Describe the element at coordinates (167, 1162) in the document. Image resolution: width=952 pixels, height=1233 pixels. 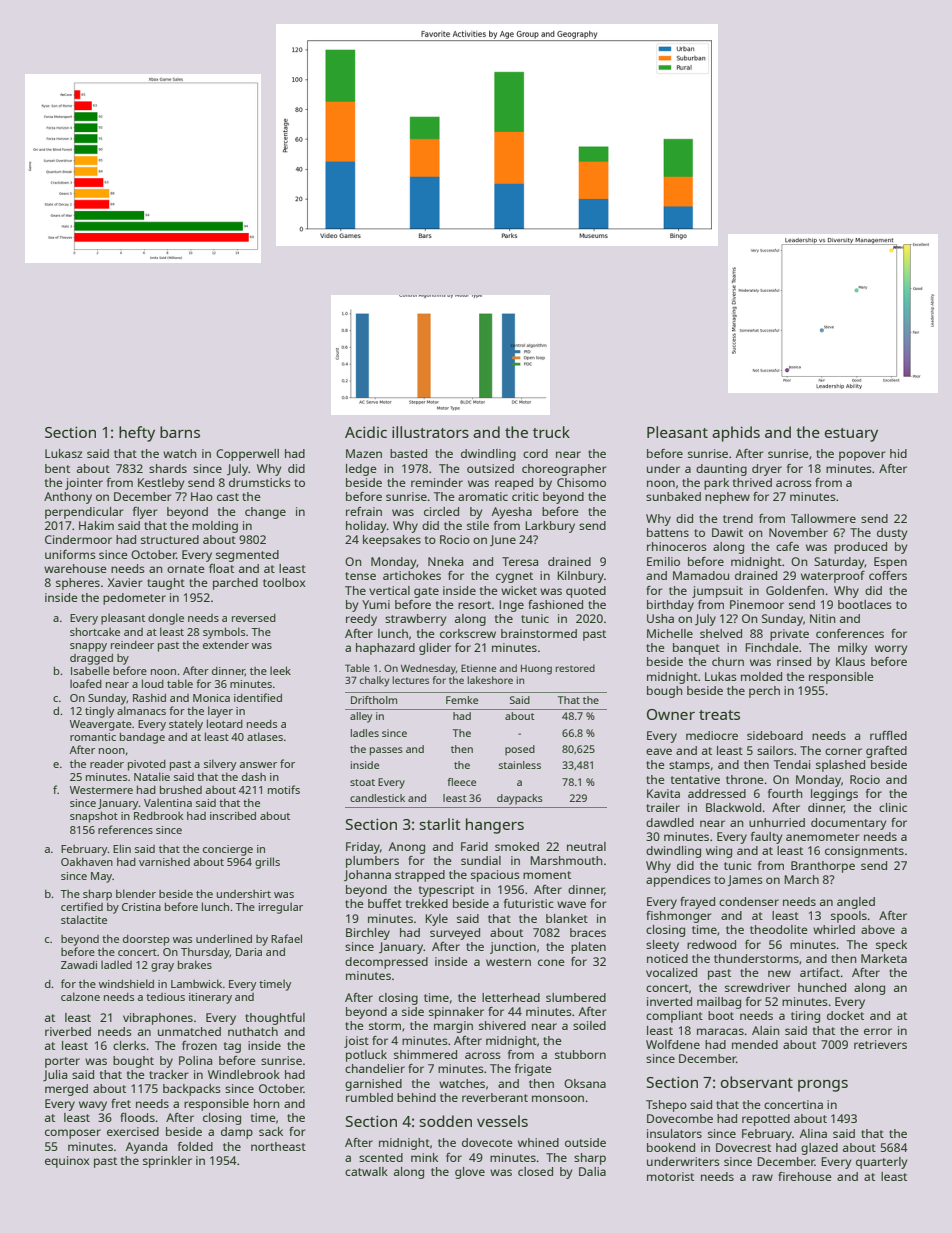
I see `sprinkler` at that location.
